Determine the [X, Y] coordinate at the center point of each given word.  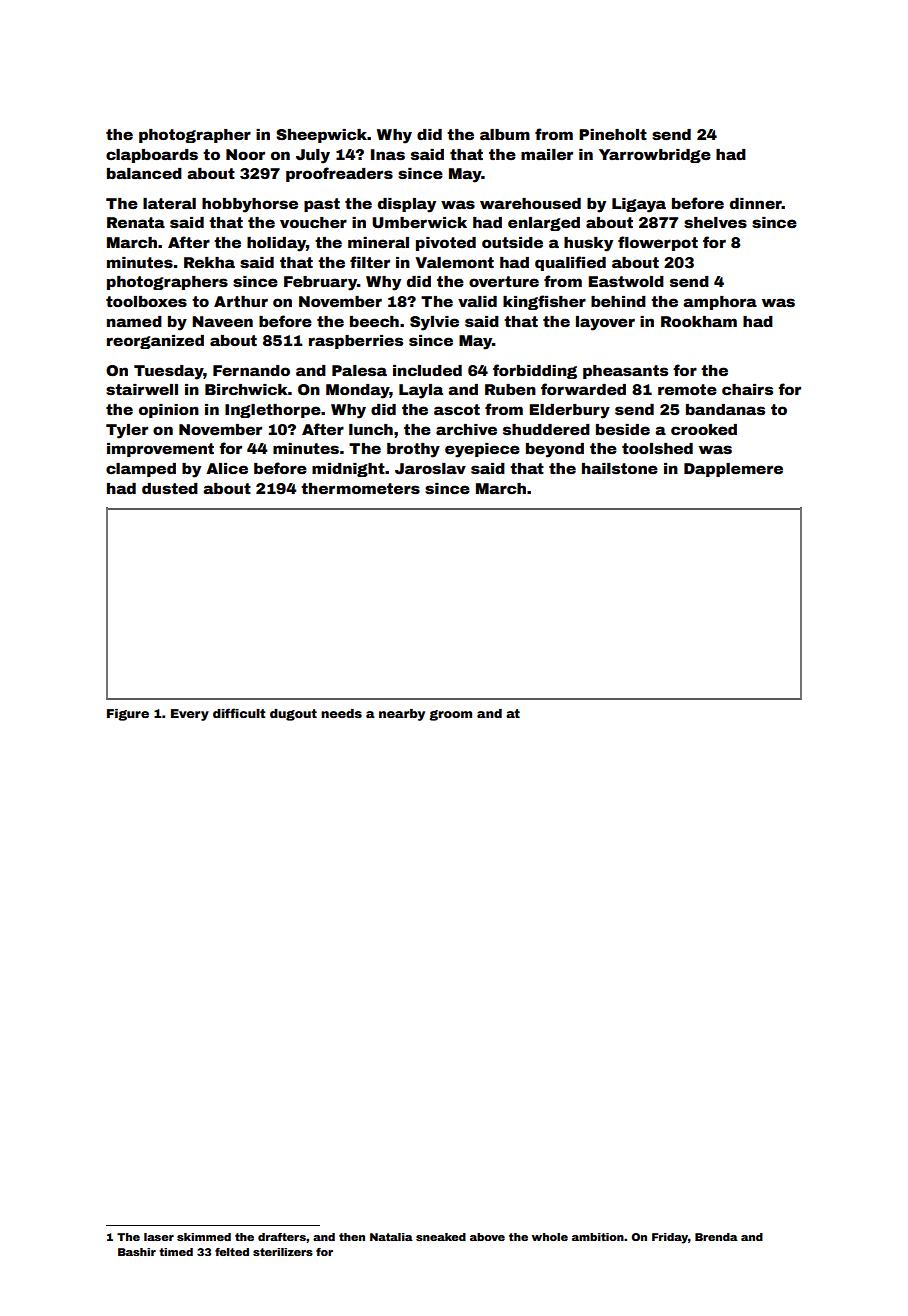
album [505, 134]
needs [341, 713]
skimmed [204, 1237]
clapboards [152, 156]
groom [451, 715]
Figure [128, 715]
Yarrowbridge [655, 156]
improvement [160, 450]
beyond [555, 450]
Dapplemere [733, 470]
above [487, 1237]
